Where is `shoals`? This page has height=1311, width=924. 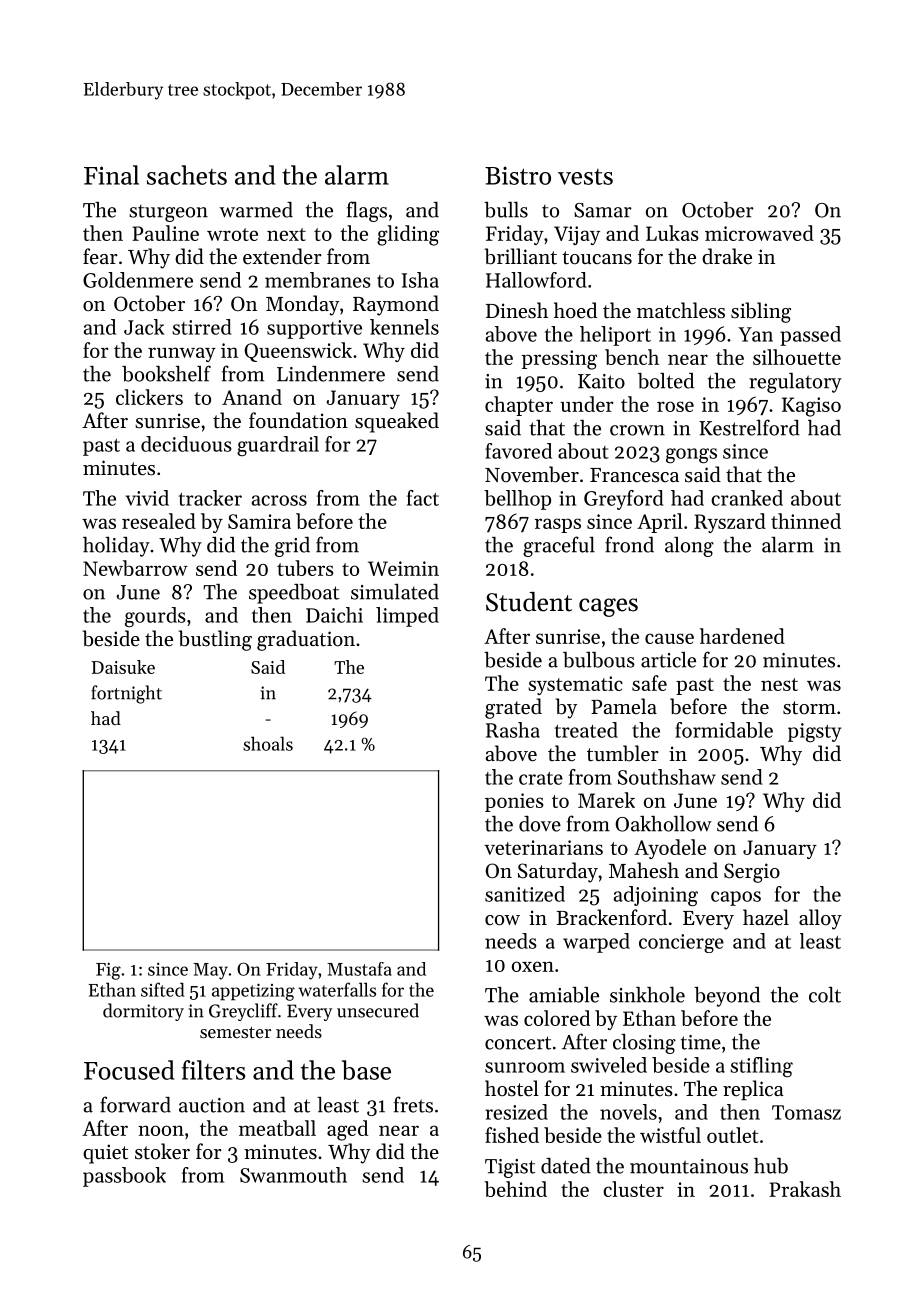
shoals is located at coordinates (268, 743).
